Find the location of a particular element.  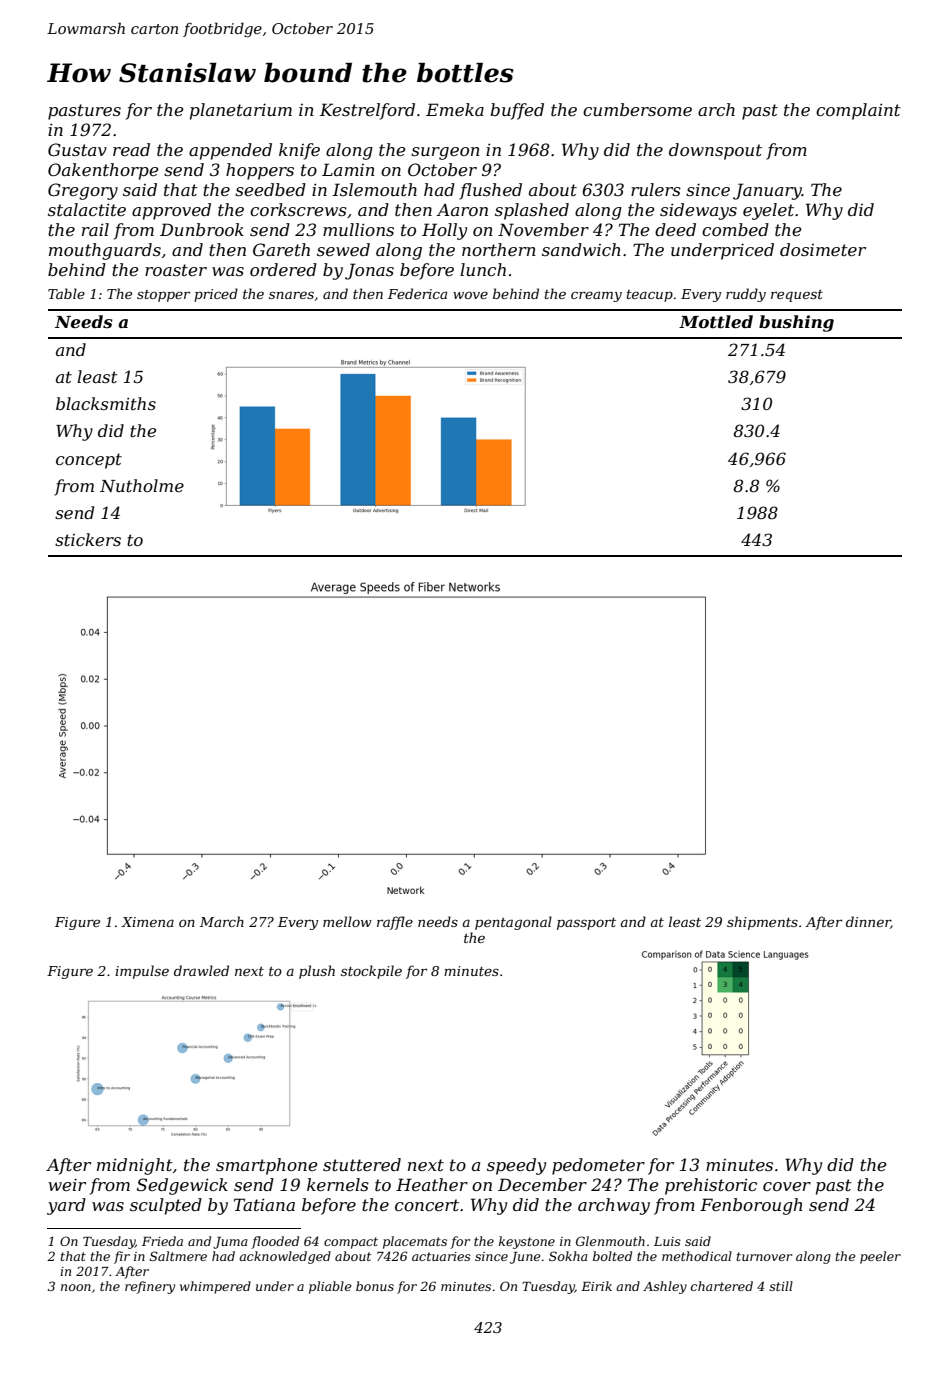

Nutholme is located at coordinates (142, 485).
